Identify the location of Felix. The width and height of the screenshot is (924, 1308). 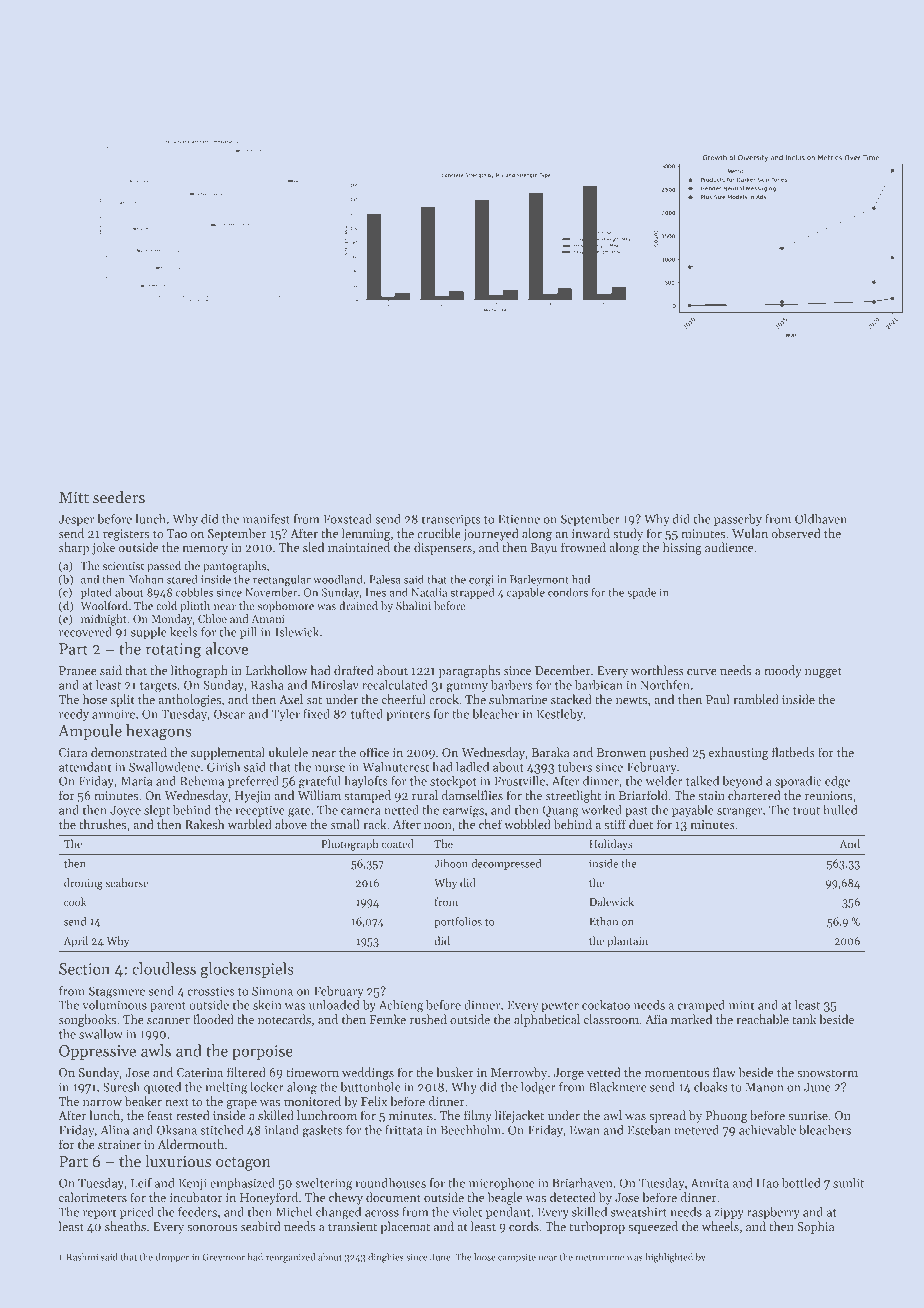
(374, 1101).
